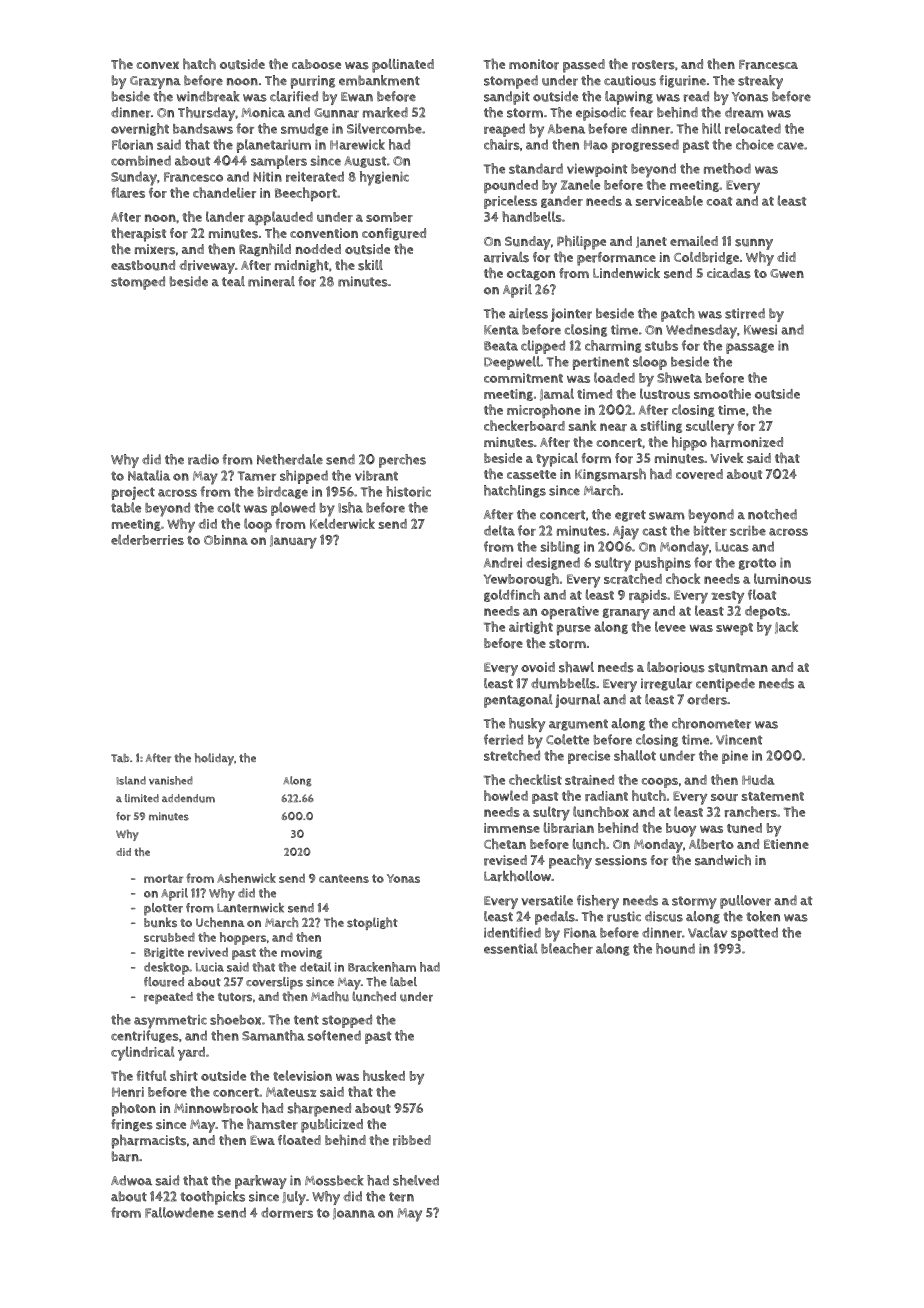 Image resolution: width=924 pixels, height=1308 pixels. Describe the element at coordinates (675, 948) in the page. I see `hound` at that location.
